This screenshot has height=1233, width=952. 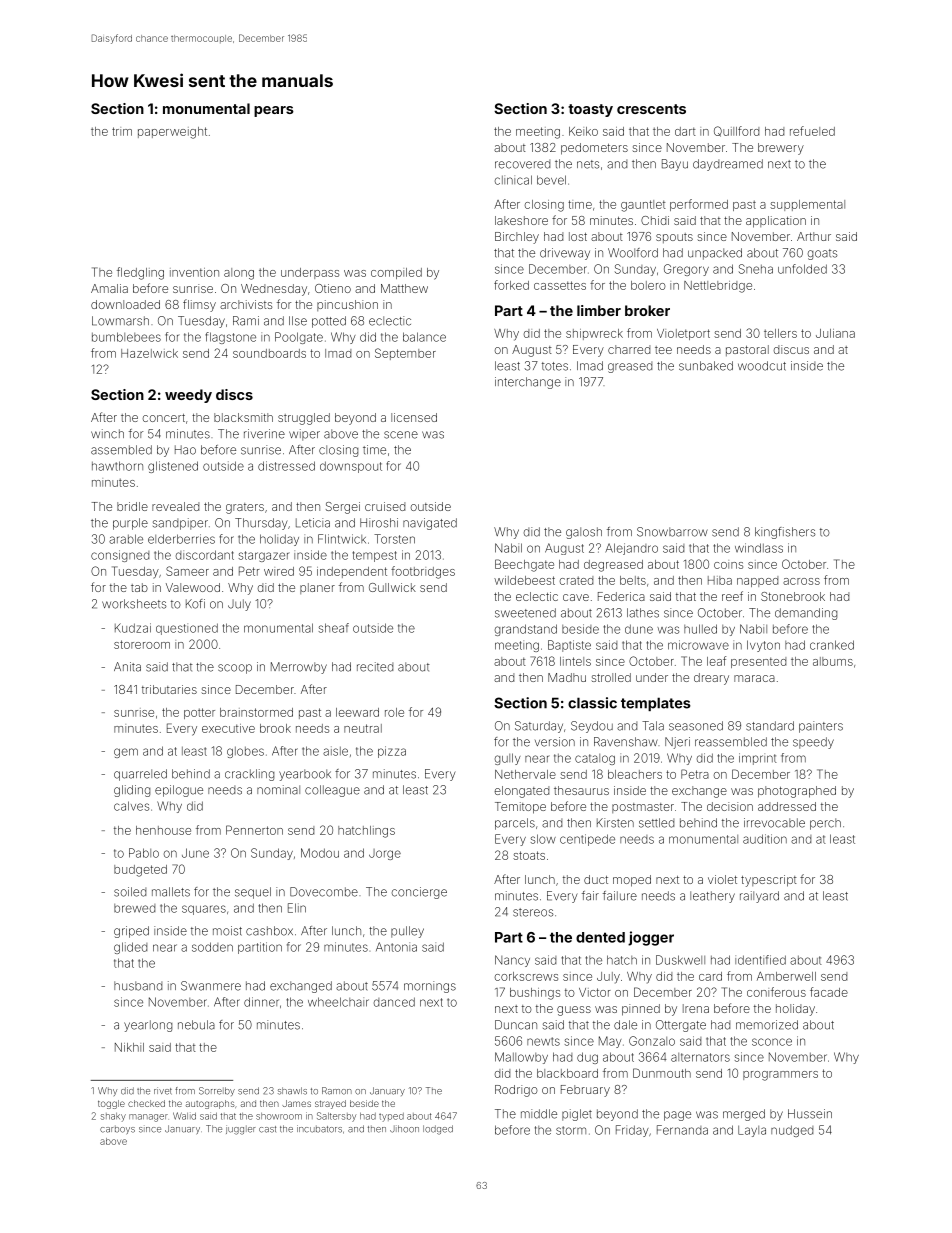 What do you see at coordinates (187, 629) in the screenshot?
I see `questioned` at bounding box center [187, 629].
